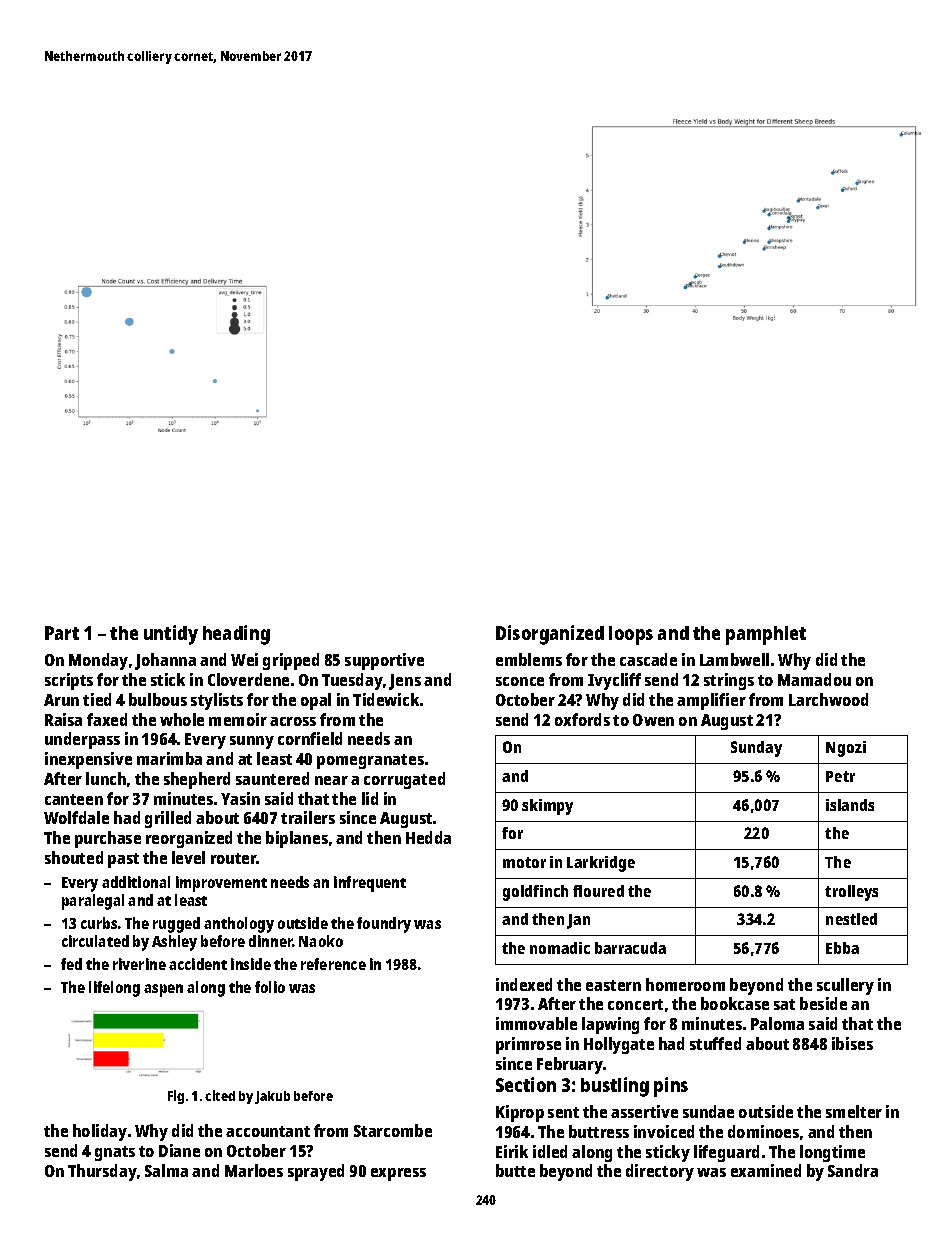 The width and height of the screenshot is (952, 1233). What do you see at coordinates (166, 1170) in the screenshot?
I see `Salma` at bounding box center [166, 1170].
